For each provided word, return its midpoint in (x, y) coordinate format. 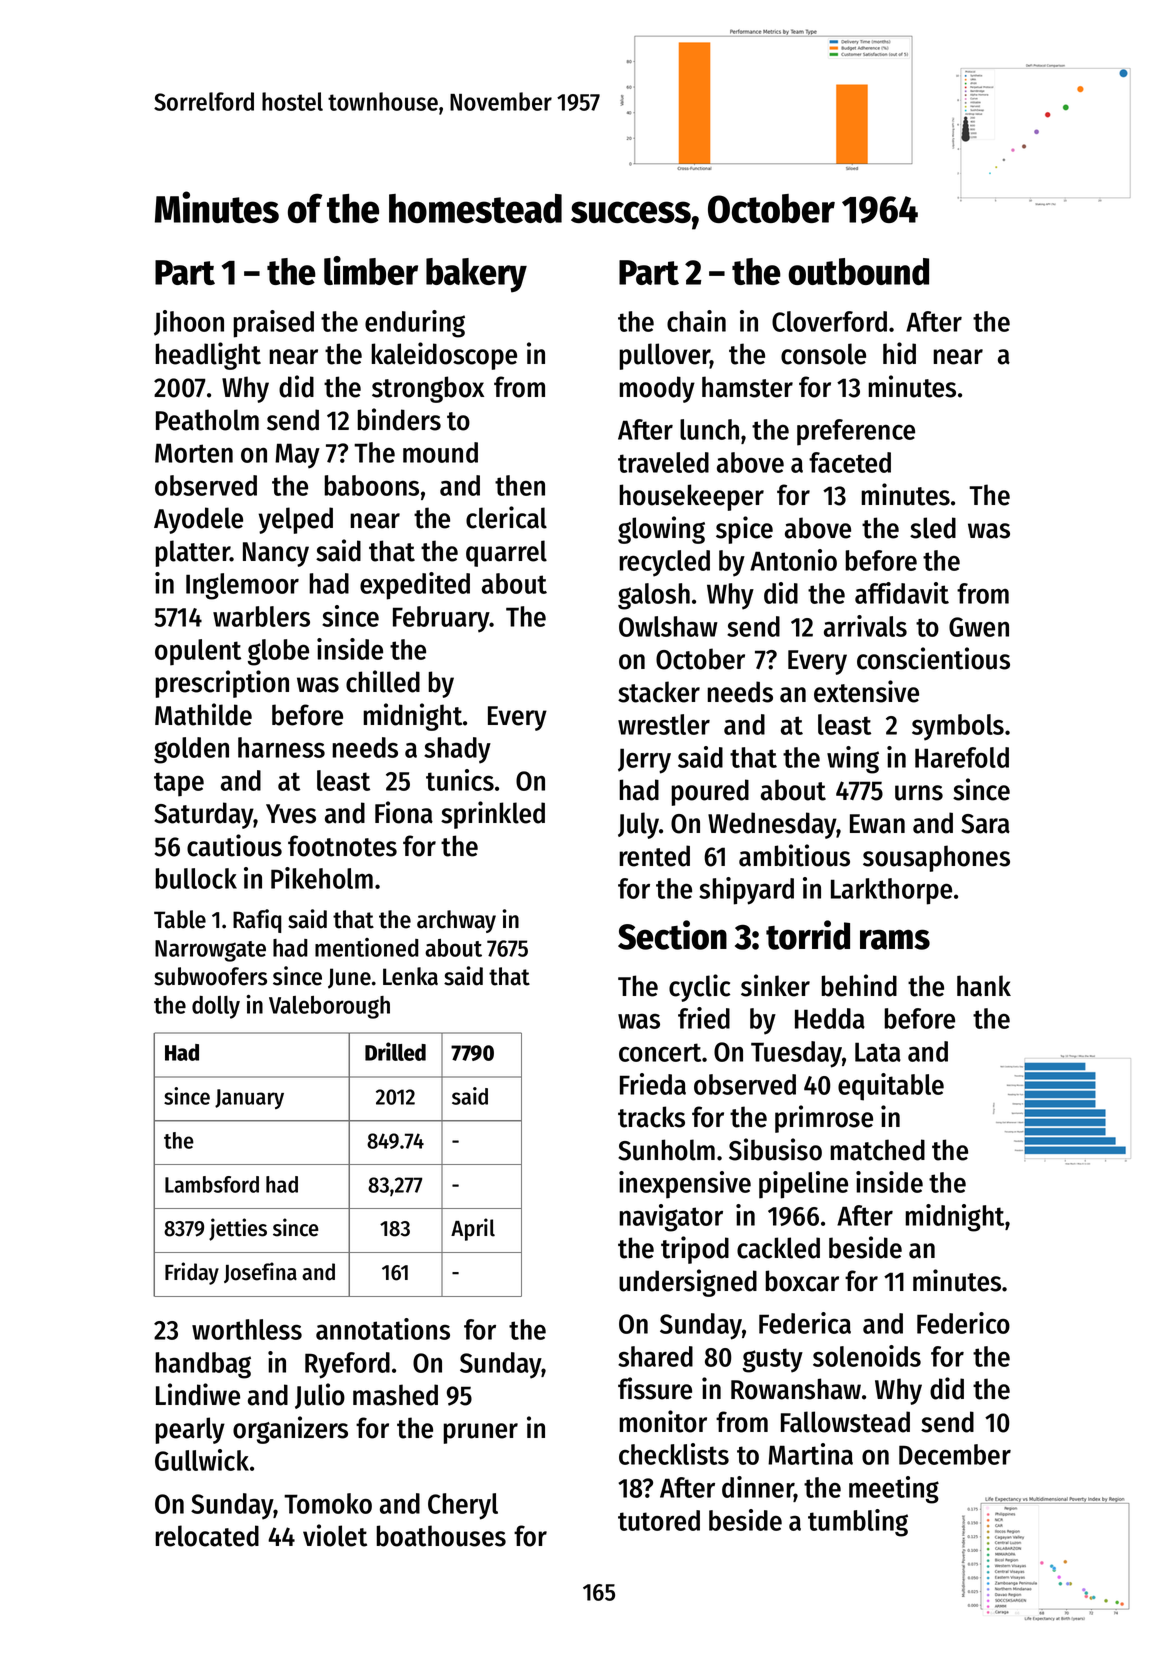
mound (440, 452)
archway (456, 921)
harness (281, 747)
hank (984, 986)
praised (273, 324)
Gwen (979, 627)
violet (335, 1535)
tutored (659, 1520)
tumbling (858, 1523)
